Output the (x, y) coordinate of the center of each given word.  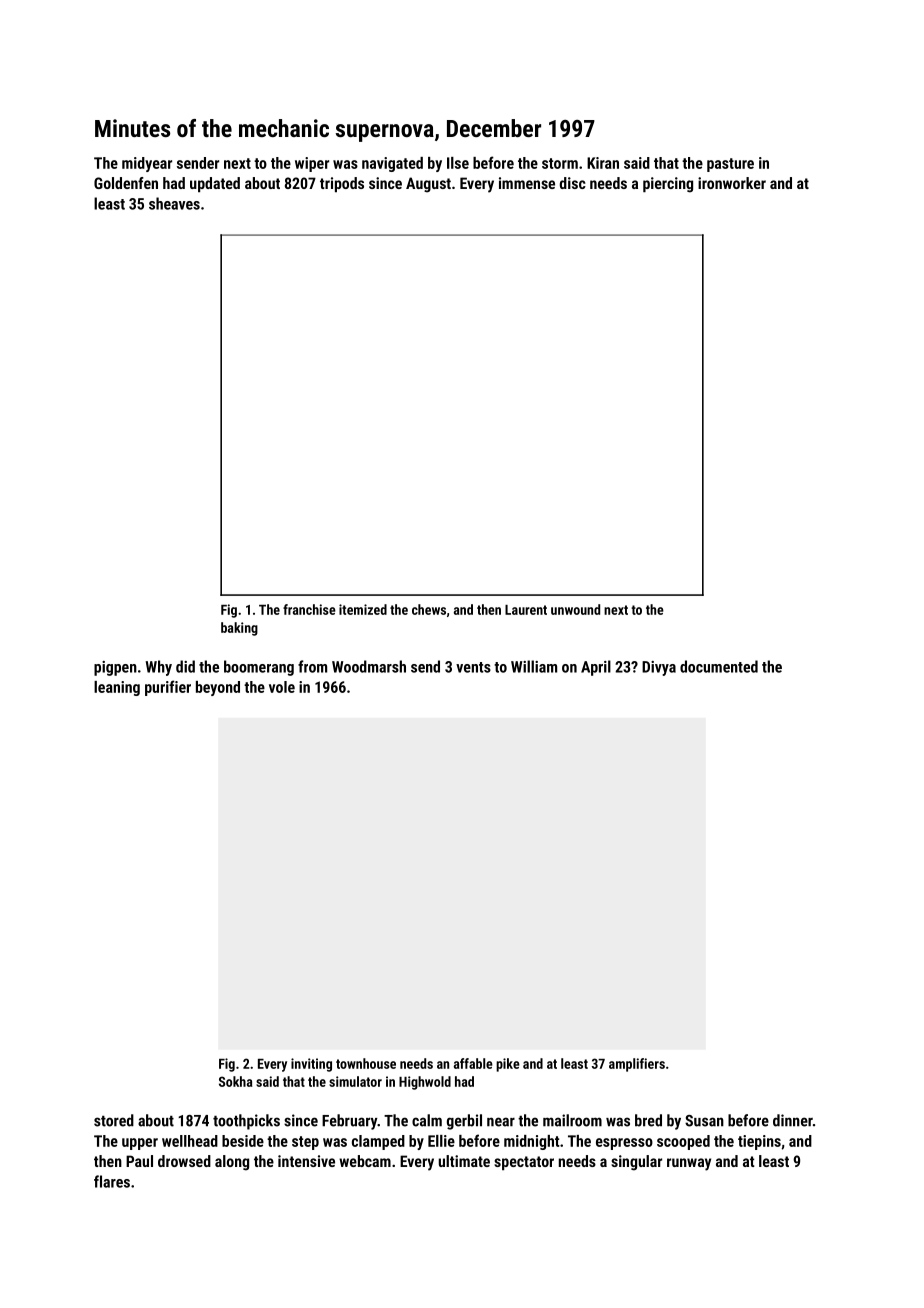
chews (429, 609)
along (232, 1163)
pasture (730, 165)
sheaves (174, 203)
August (428, 185)
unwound (575, 609)
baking (239, 629)
